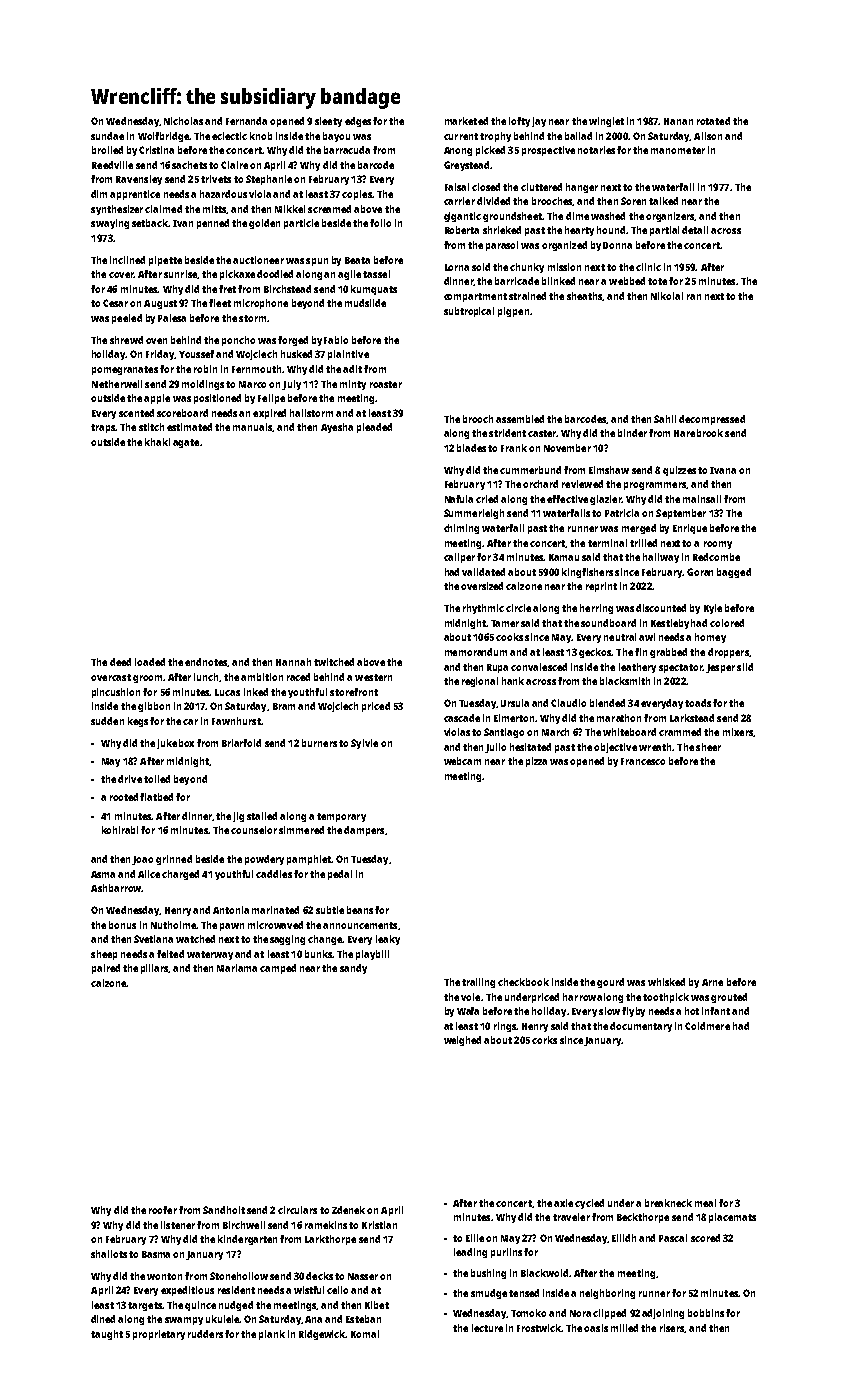  What do you see at coordinates (109, 1254) in the screenshot?
I see `shallots` at bounding box center [109, 1254].
